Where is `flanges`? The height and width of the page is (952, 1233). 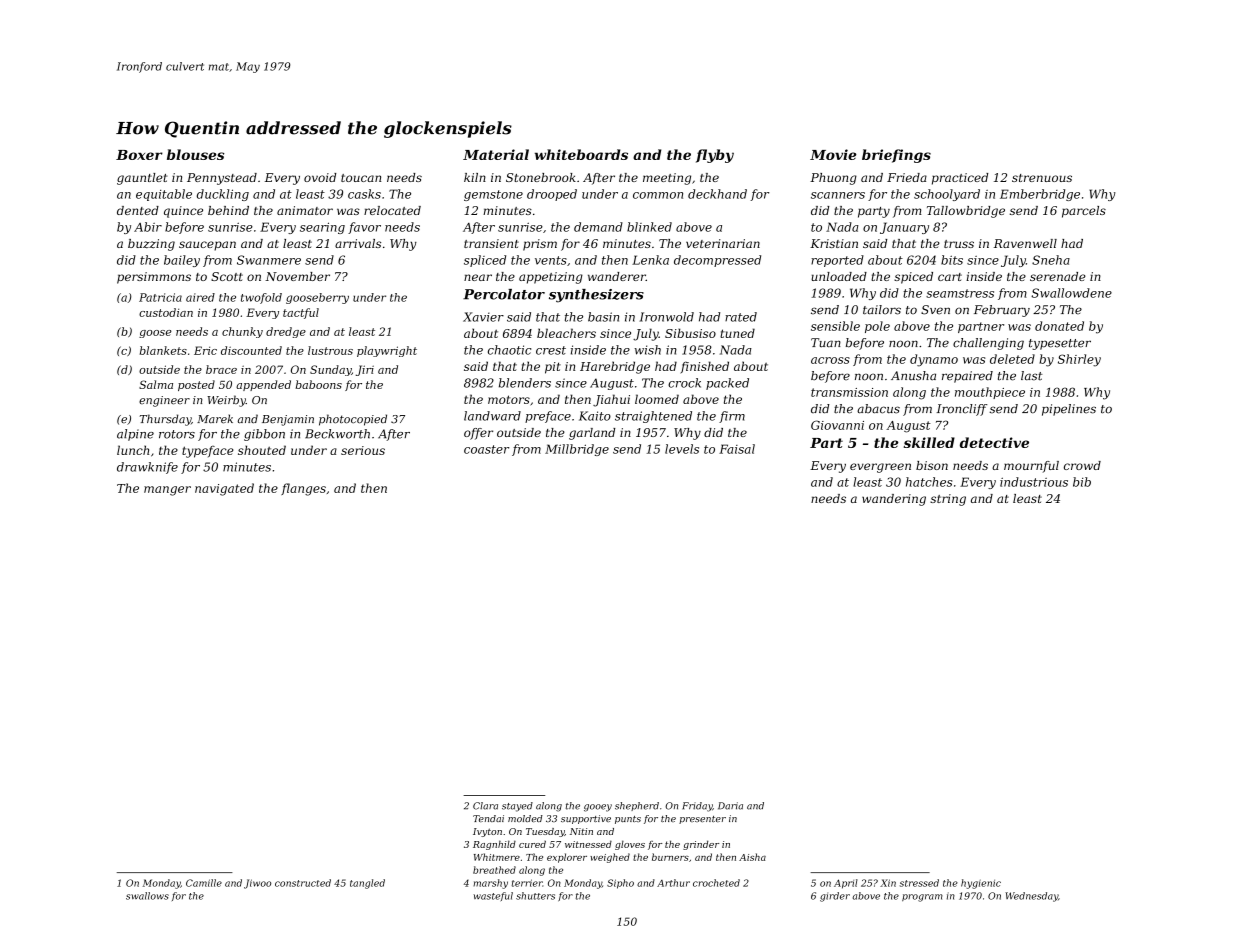 flanges is located at coordinates (303, 489).
